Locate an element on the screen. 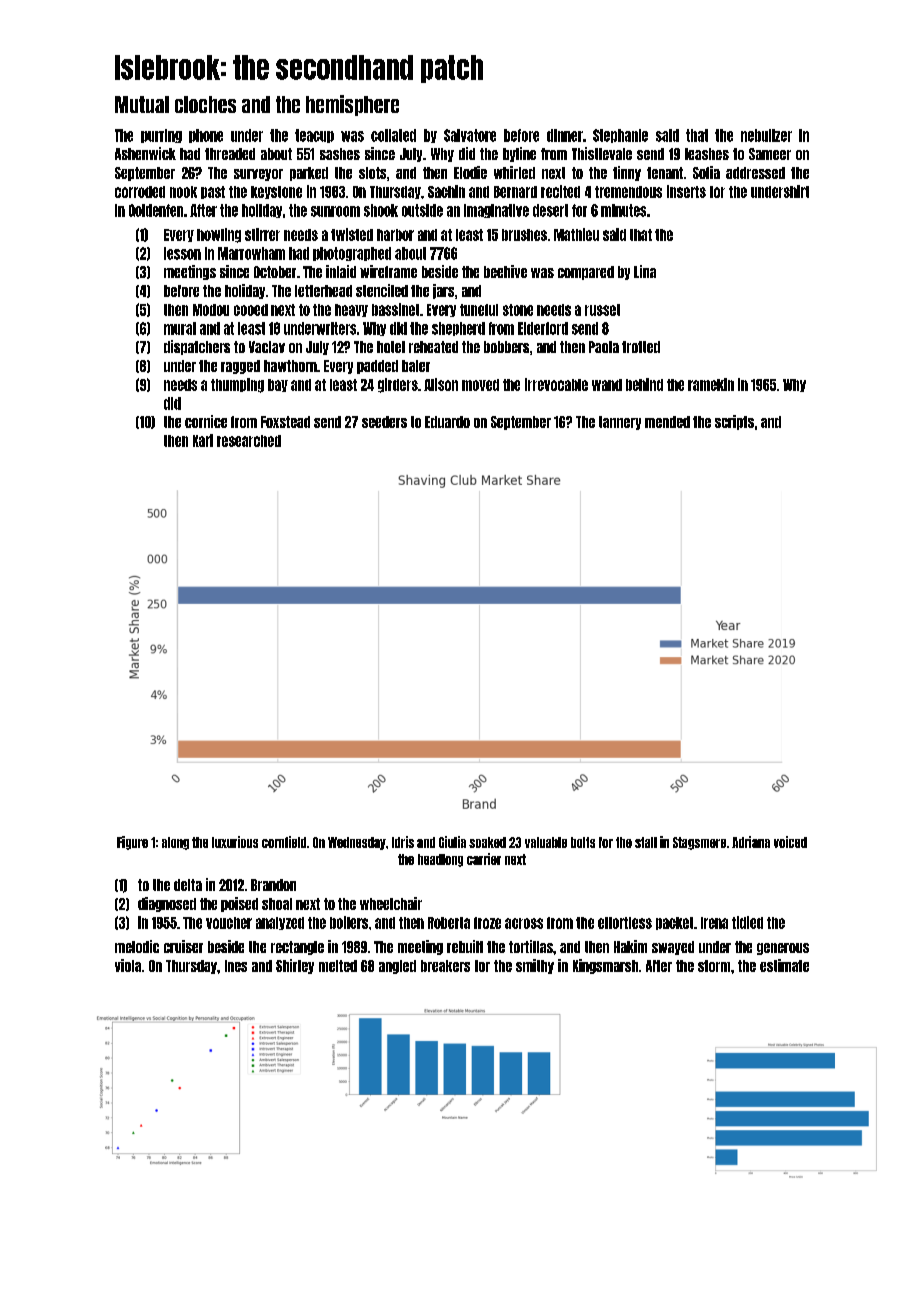  addressed is located at coordinates (755, 173).
